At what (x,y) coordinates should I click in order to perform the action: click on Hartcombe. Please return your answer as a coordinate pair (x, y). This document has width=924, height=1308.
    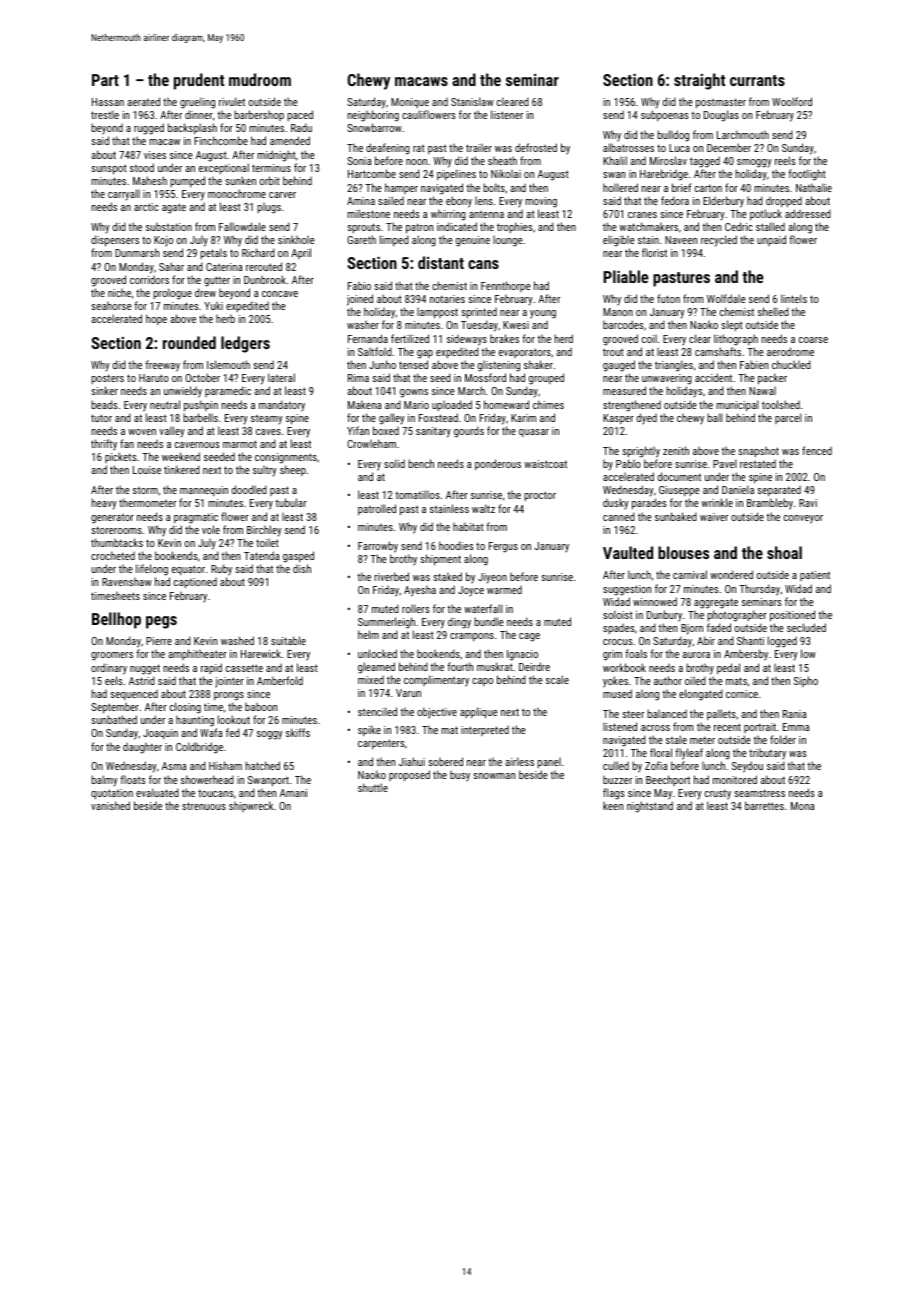
    Looking at the image, I should click on (372, 173).
